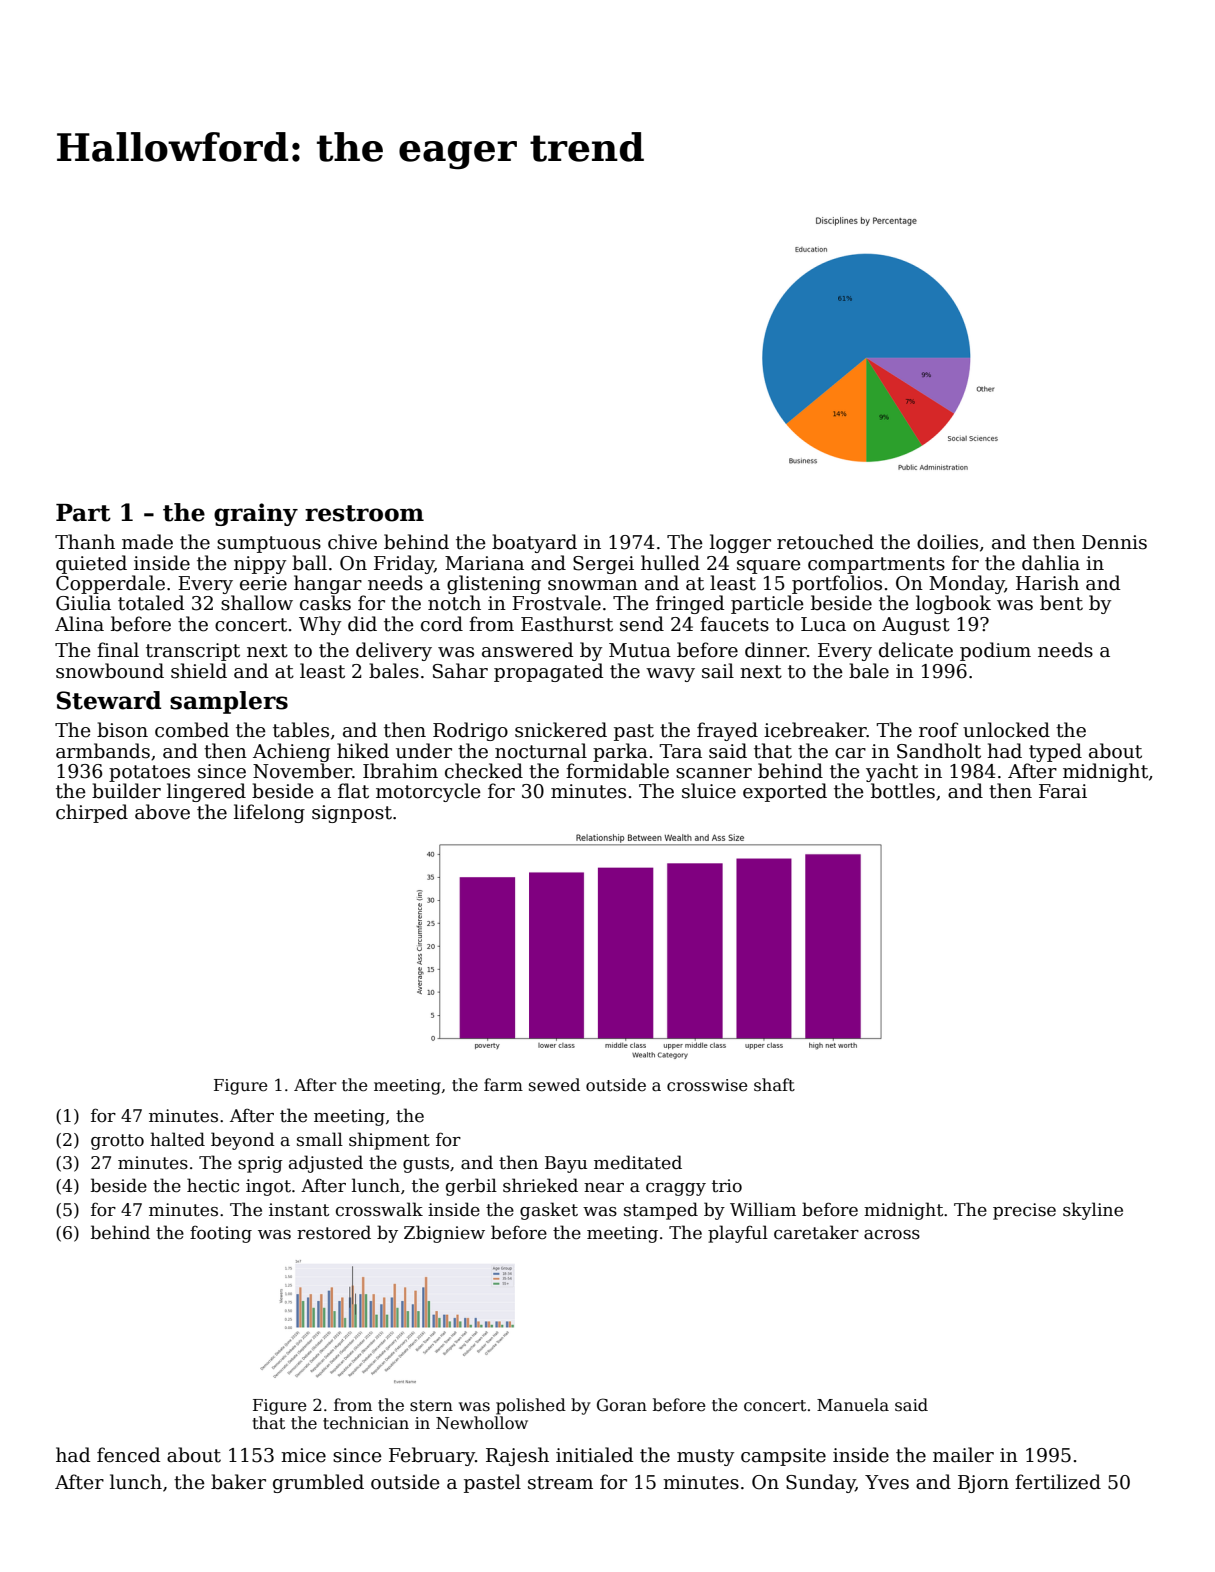  I want to click on tables, so click(301, 730).
